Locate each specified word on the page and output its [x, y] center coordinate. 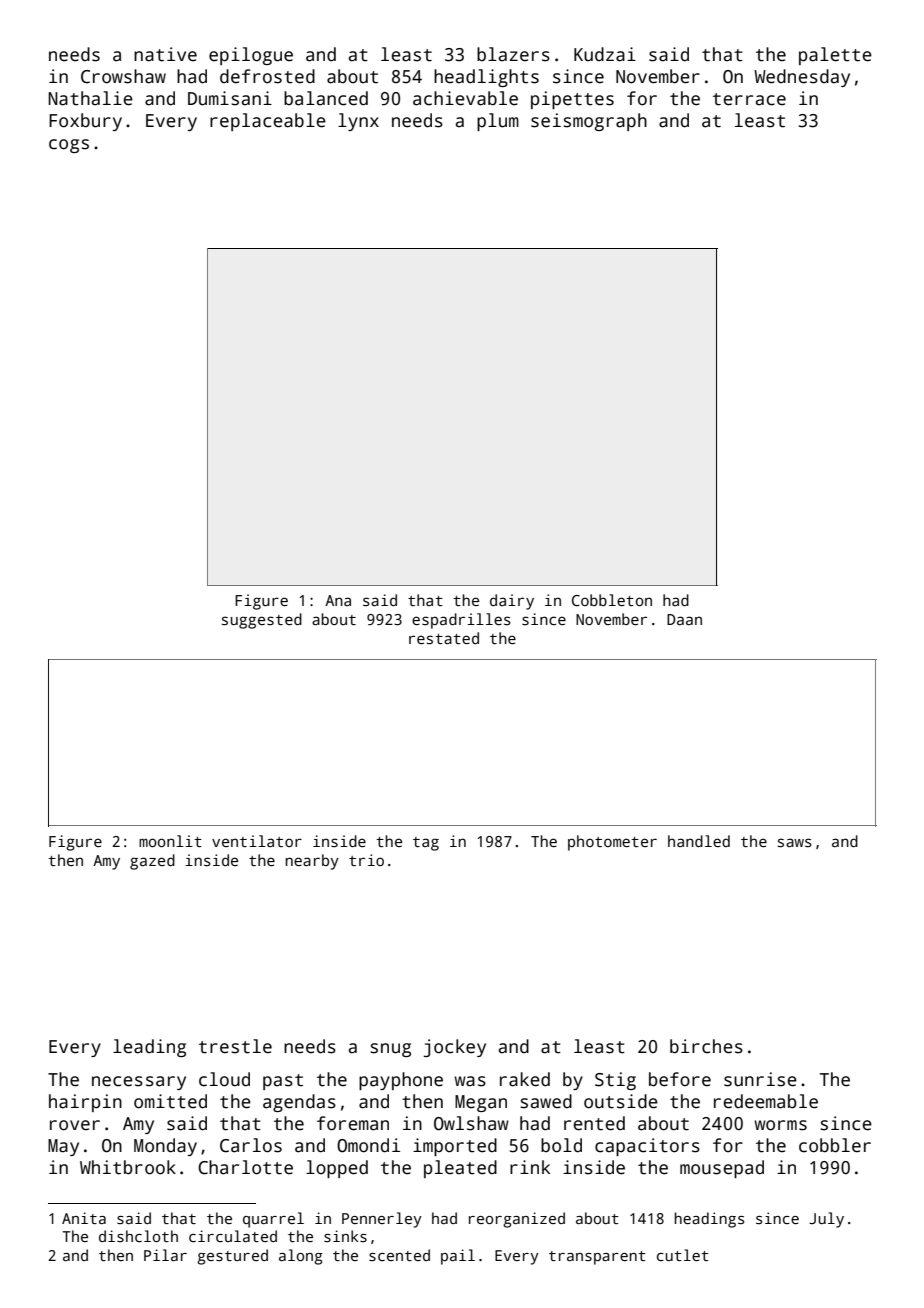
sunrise [760, 1079]
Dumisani [230, 98]
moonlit [170, 841]
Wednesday [802, 78]
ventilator [257, 841]
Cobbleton [612, 600]
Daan [684, 619]
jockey [455, 1048]
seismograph [589, 122]
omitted [170, 1101]
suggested [262, 621]
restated [444, 638]
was [470, 1081]
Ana [338, 600]
